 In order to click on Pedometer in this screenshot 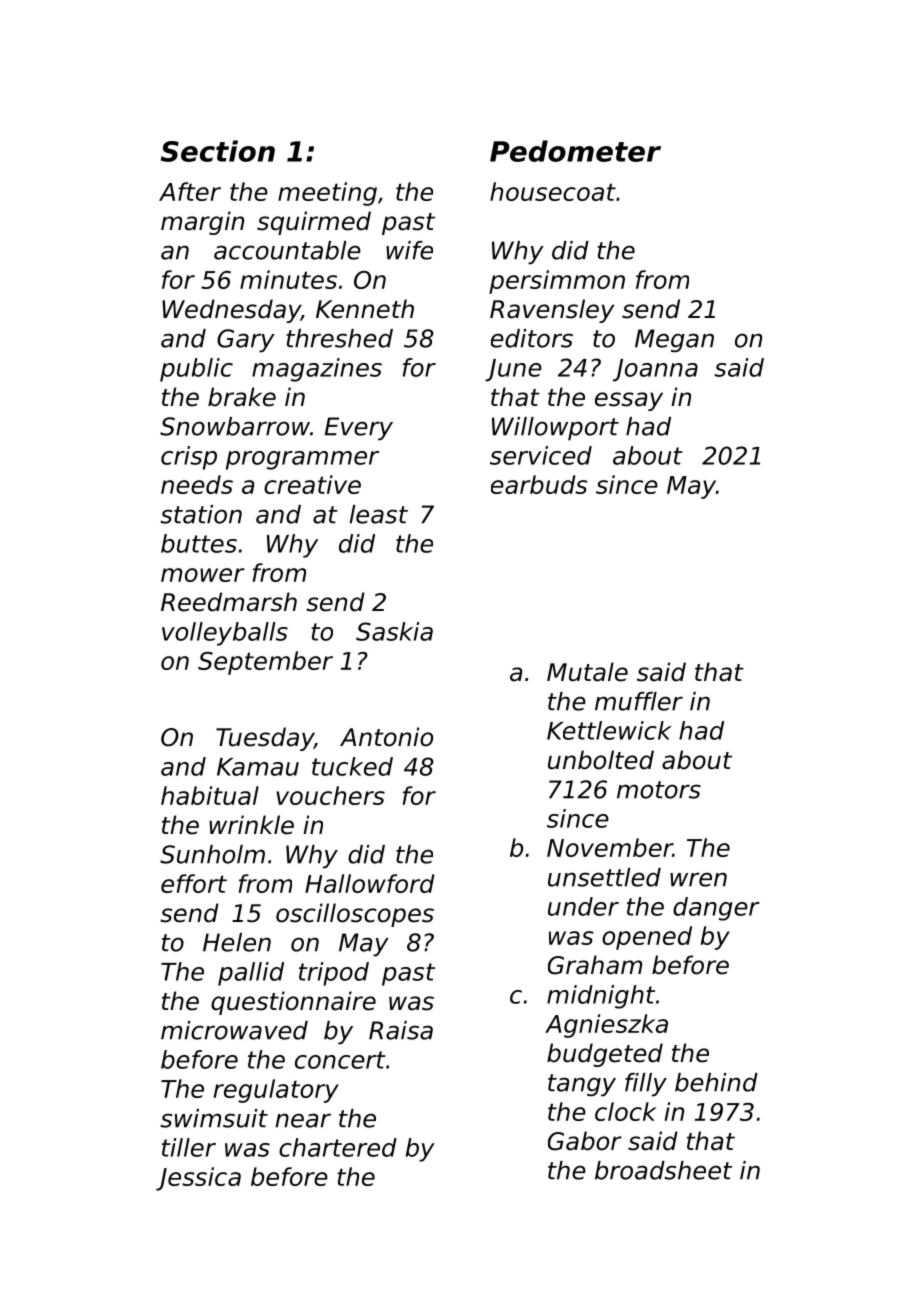, I will do `click(575, 151)`.
